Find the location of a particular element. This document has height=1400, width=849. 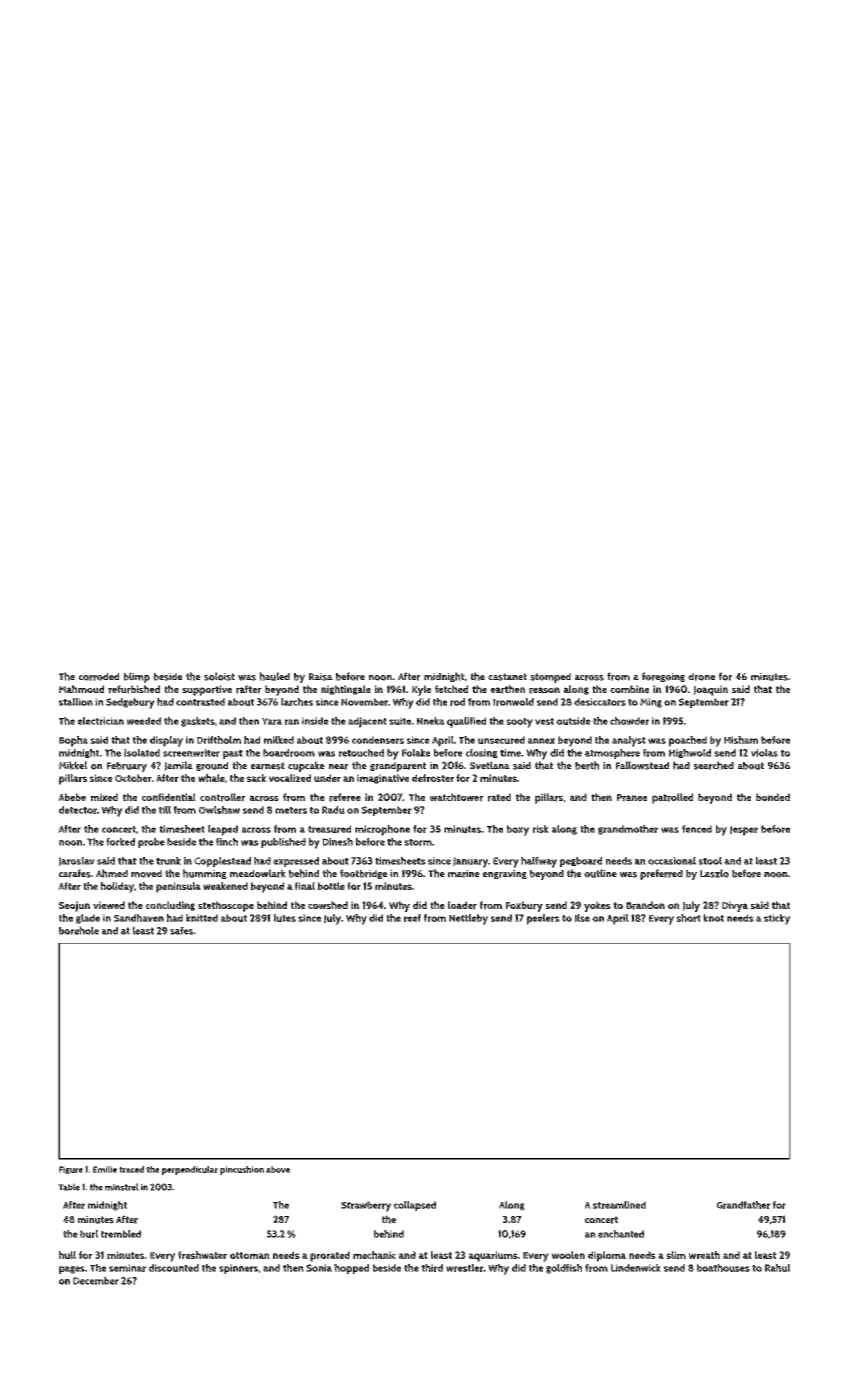

Joaquin is located at coordinates (710, 690).
